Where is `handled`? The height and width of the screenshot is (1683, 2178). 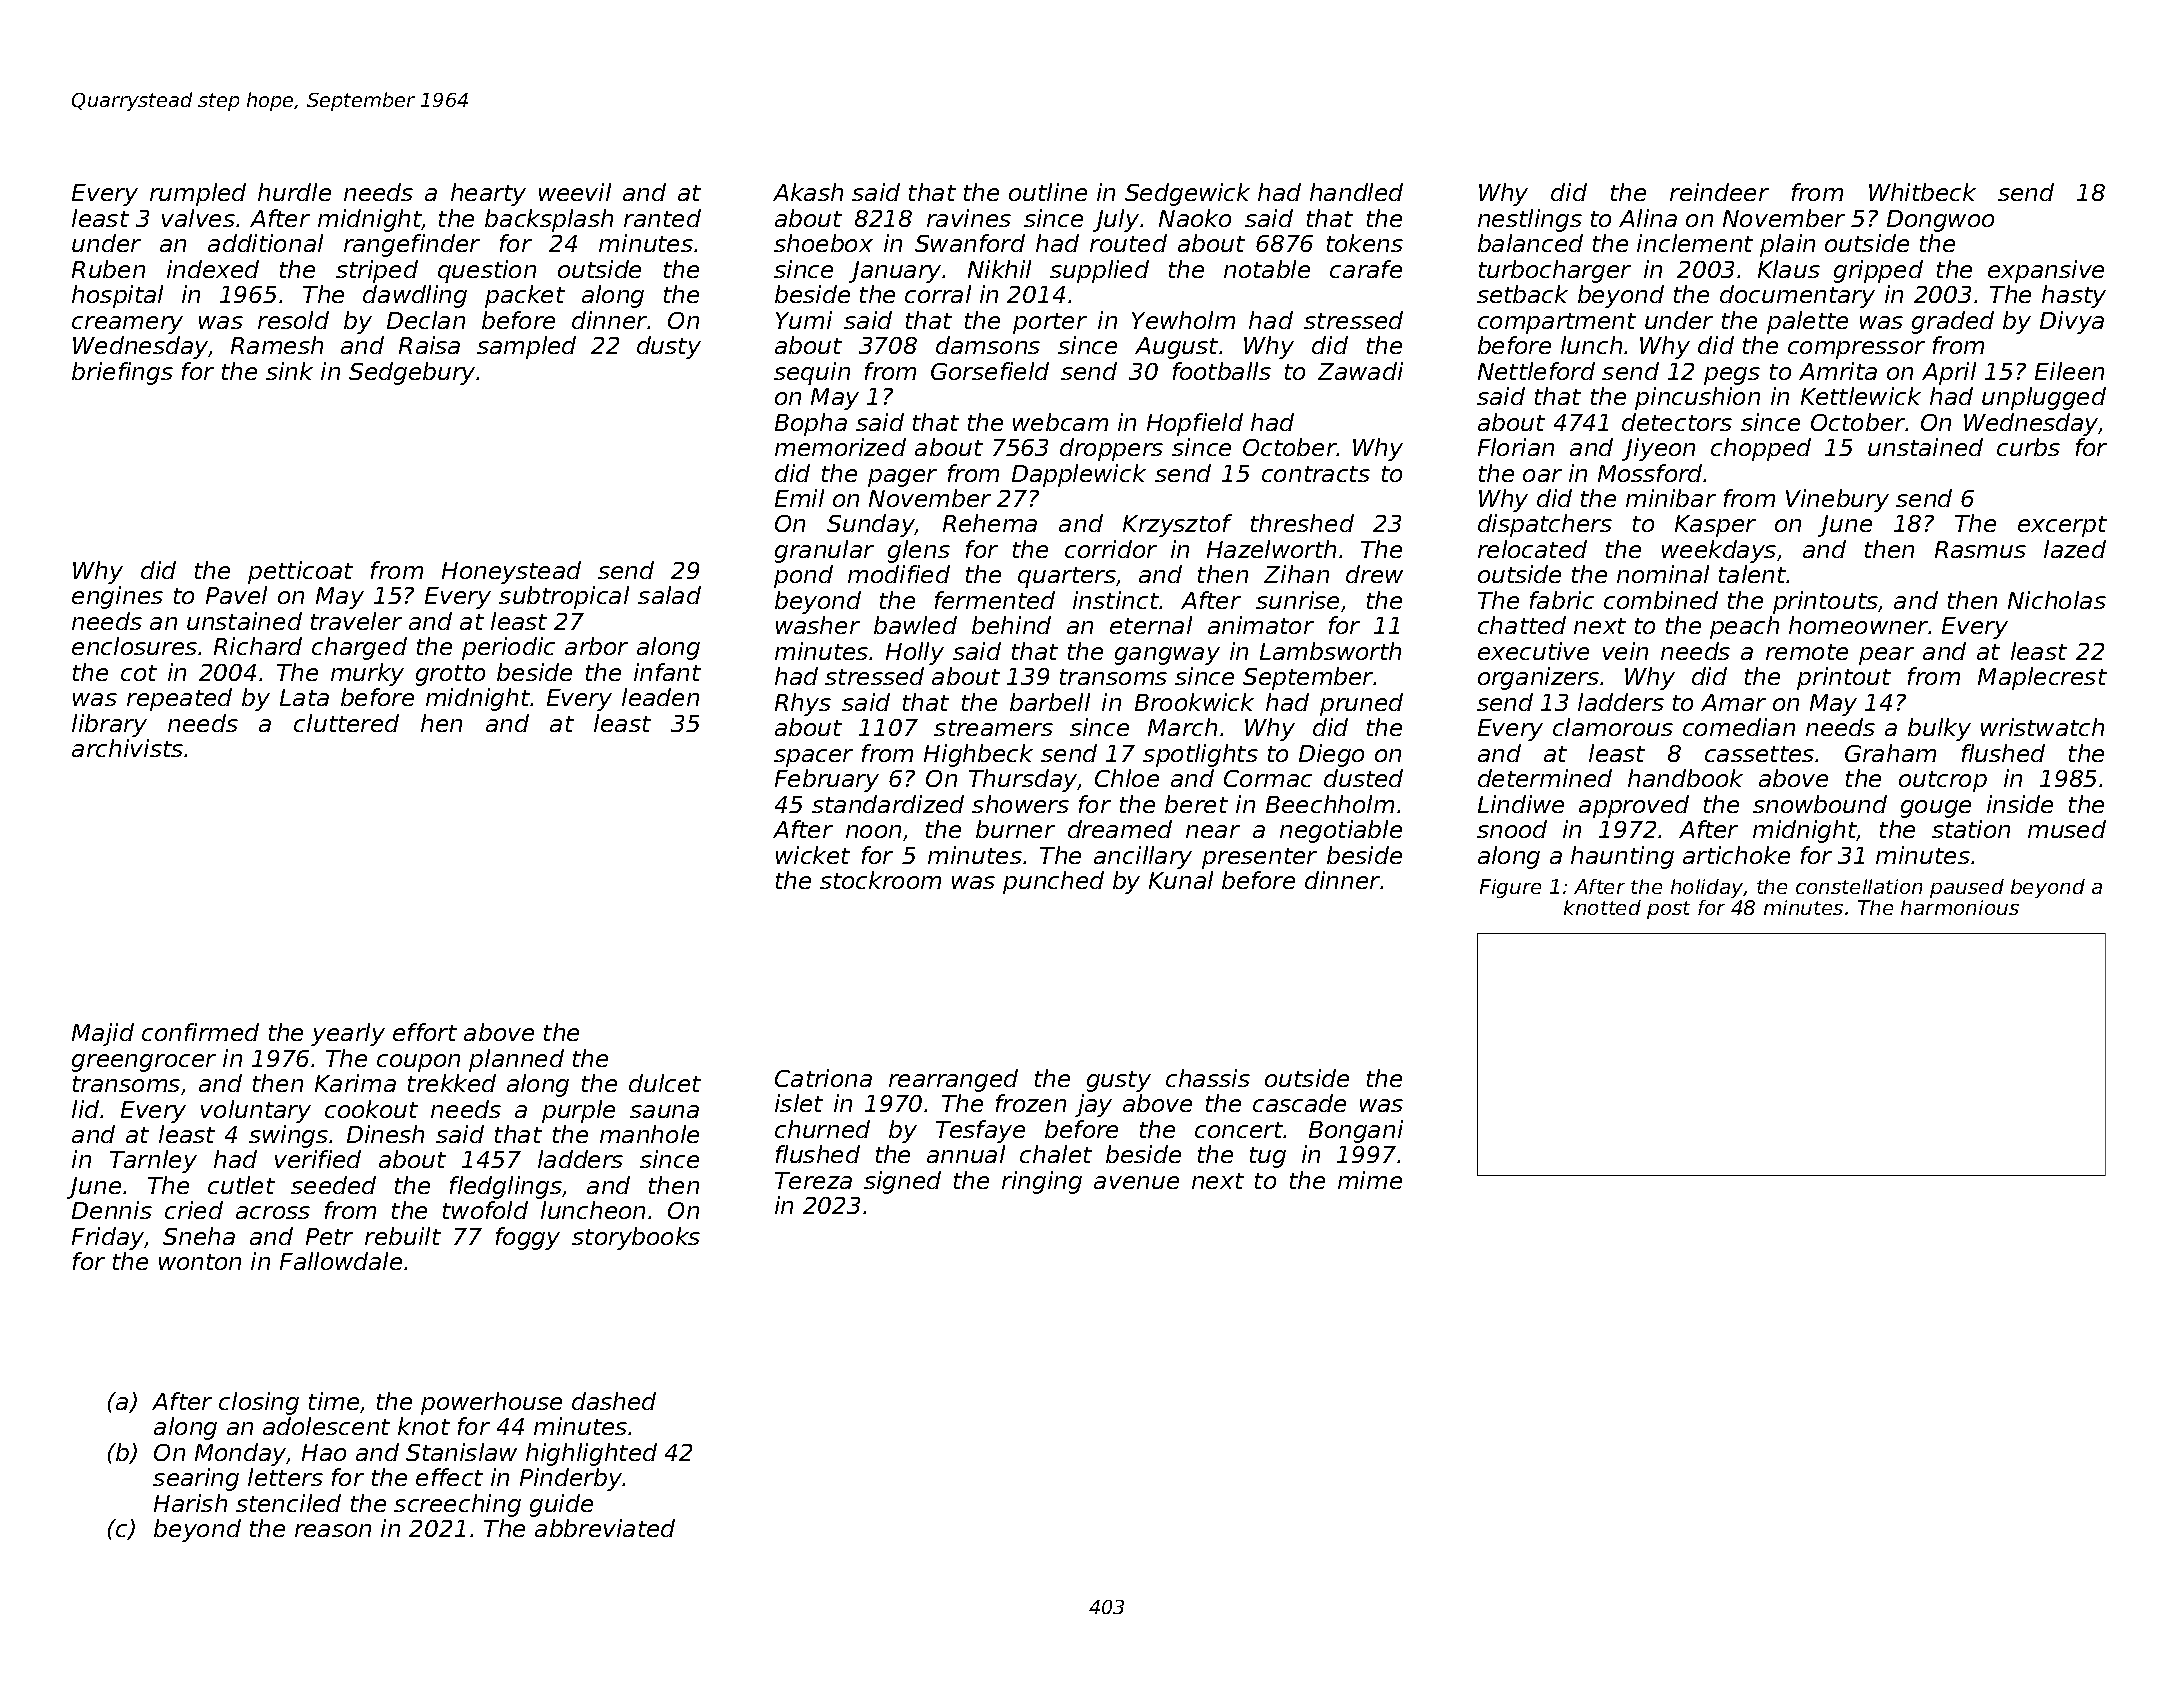 handled is located at coordinates (1356, 192).
